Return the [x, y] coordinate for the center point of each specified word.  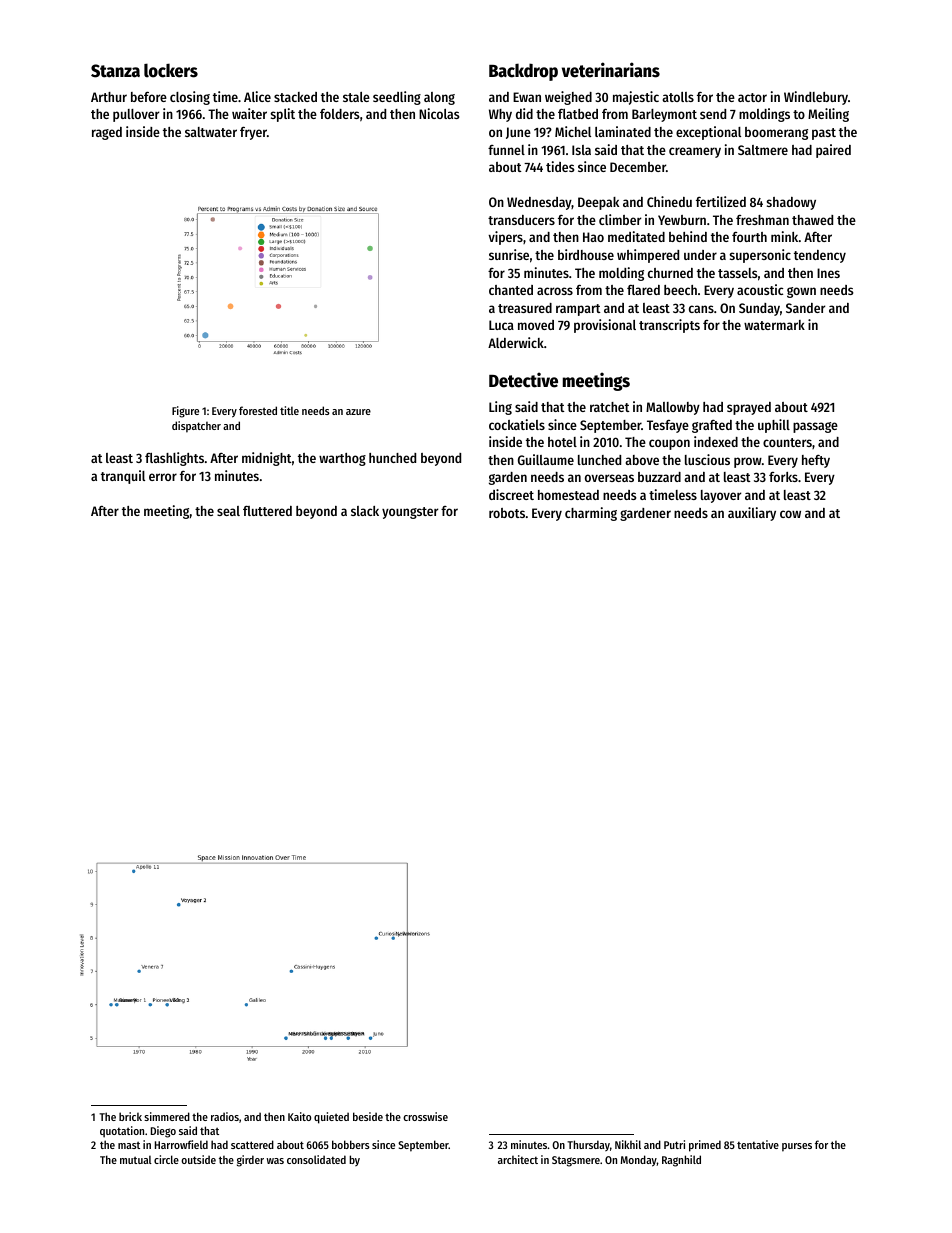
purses [797, 1147]
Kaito [299, 1116]
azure [358, 412]
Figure [185, 412]
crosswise [425, 1116]
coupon [669, 444]
